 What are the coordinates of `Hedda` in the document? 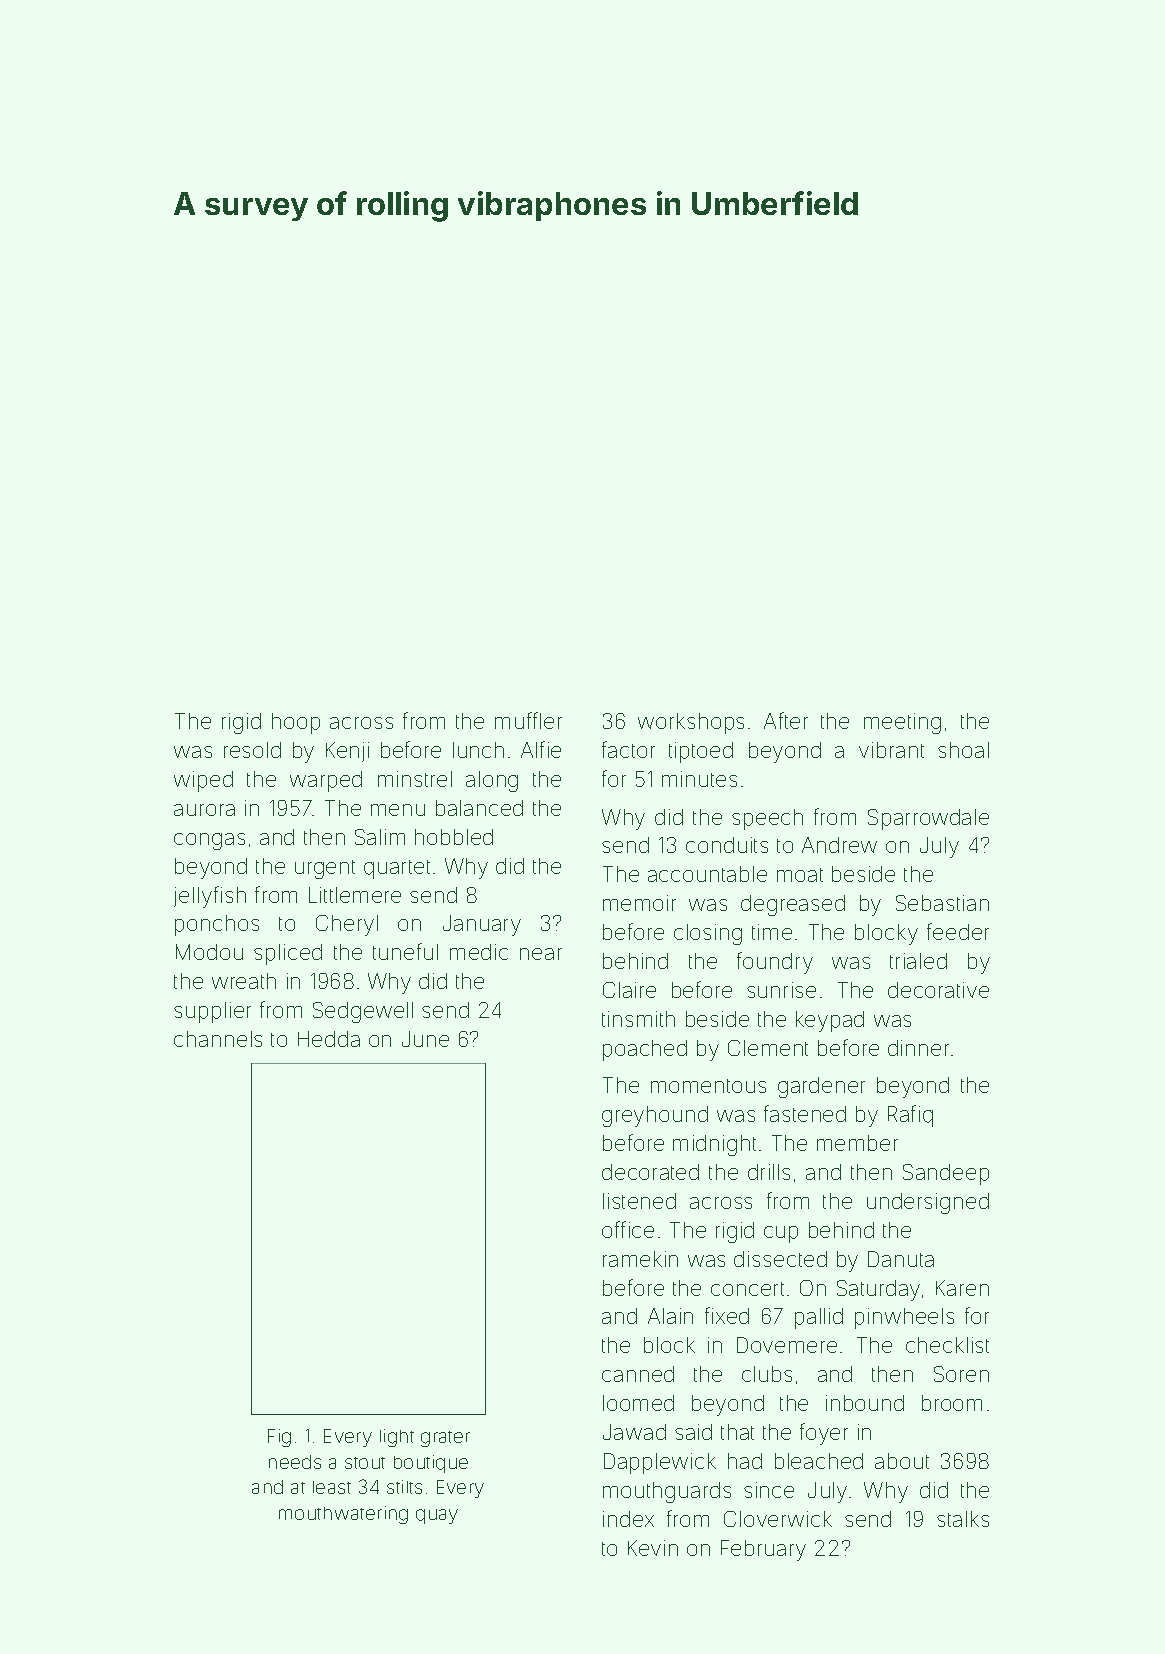 It's located at (329, 1039).
